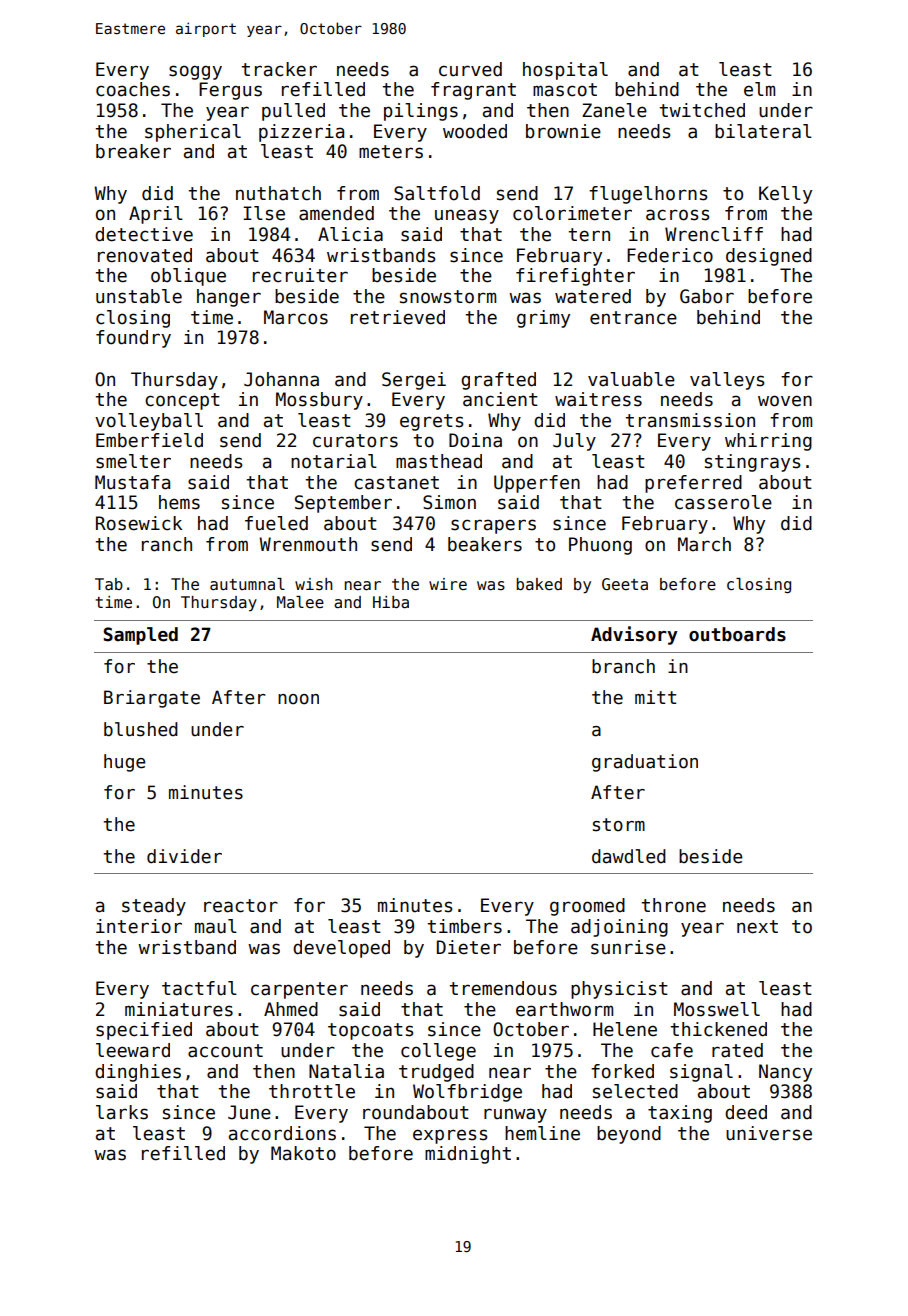 The height and width of the image is (1316, 908). Describe the element at coordinates (704, 544) in the image. I see `March` at that location.
